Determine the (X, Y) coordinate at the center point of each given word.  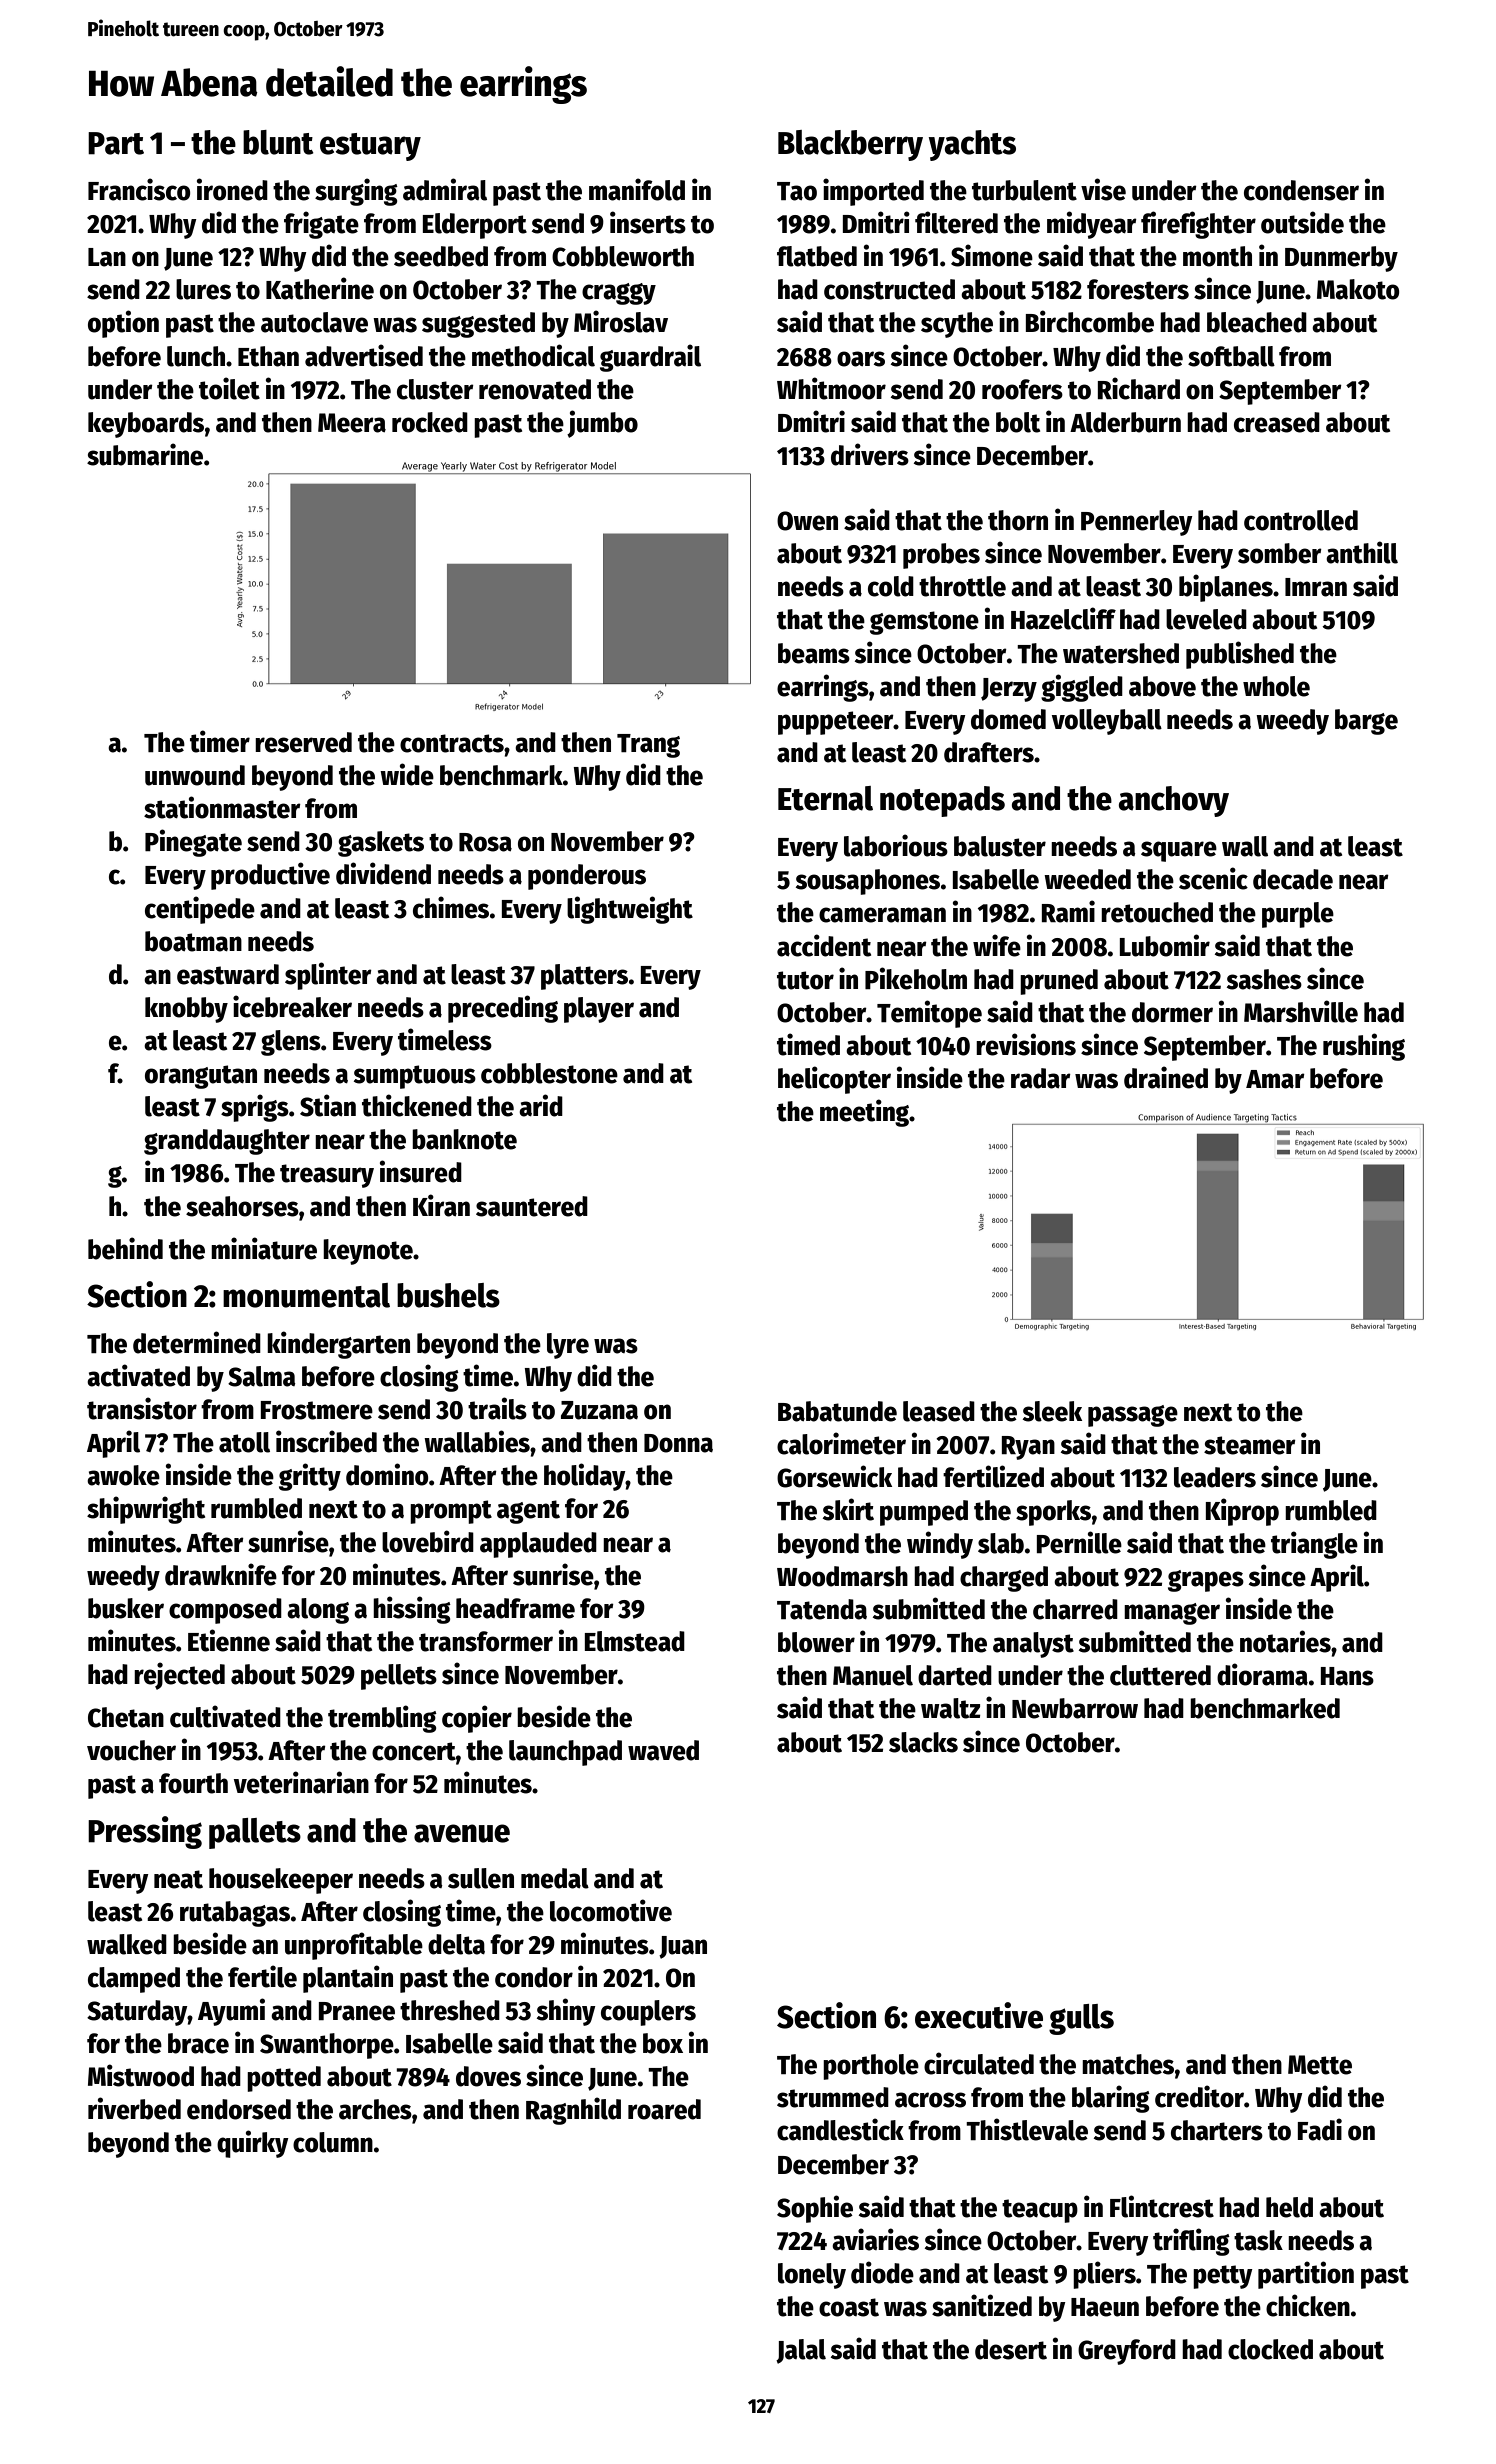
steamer (1250, 1445)
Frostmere (317, 1410)
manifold (637, 189)
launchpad (565, 1753)
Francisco (139, 189)
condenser (1301, 190)
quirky (253, 2144)
